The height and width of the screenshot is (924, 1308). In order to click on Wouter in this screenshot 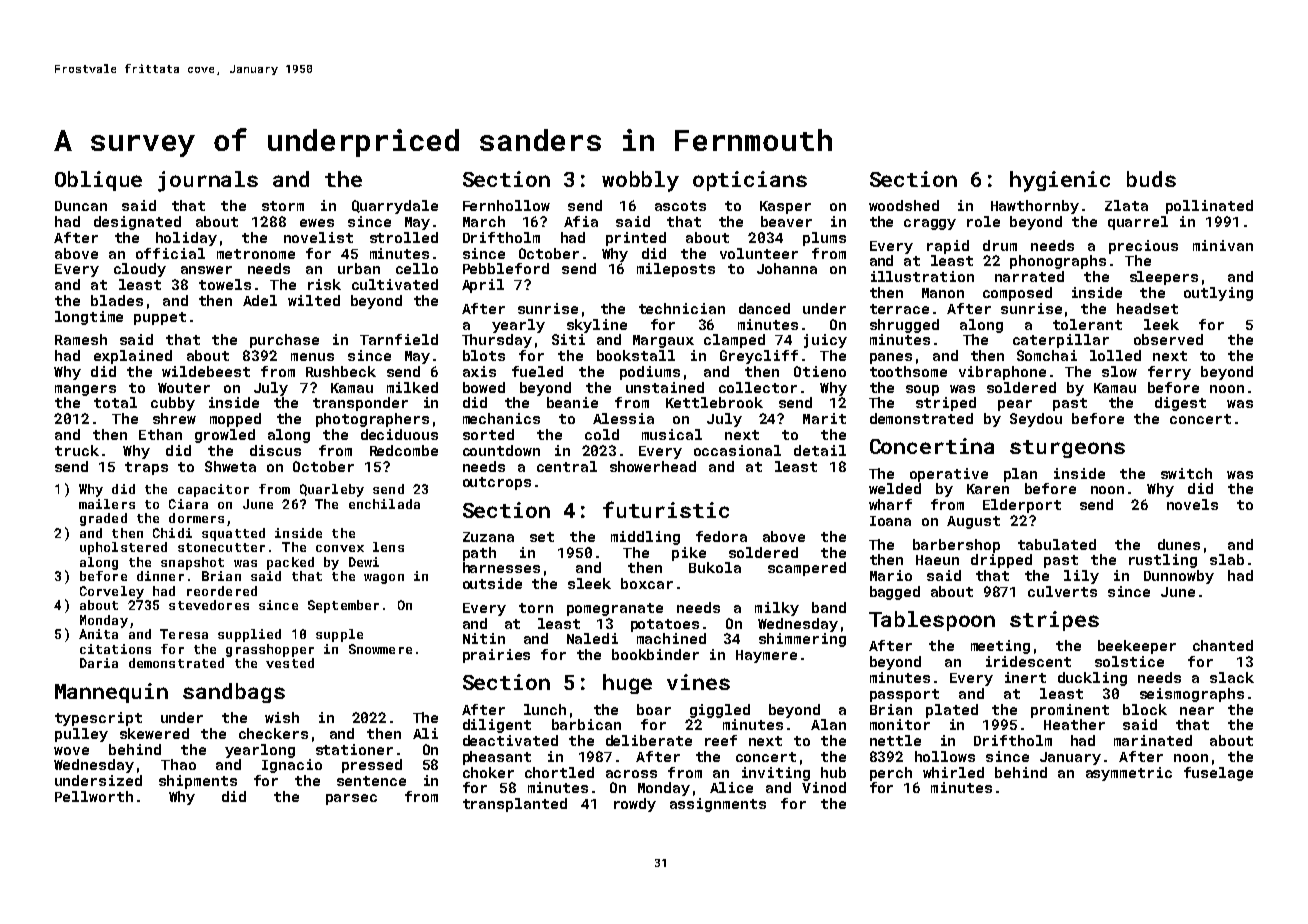, I will do `click(184, 388)`.
